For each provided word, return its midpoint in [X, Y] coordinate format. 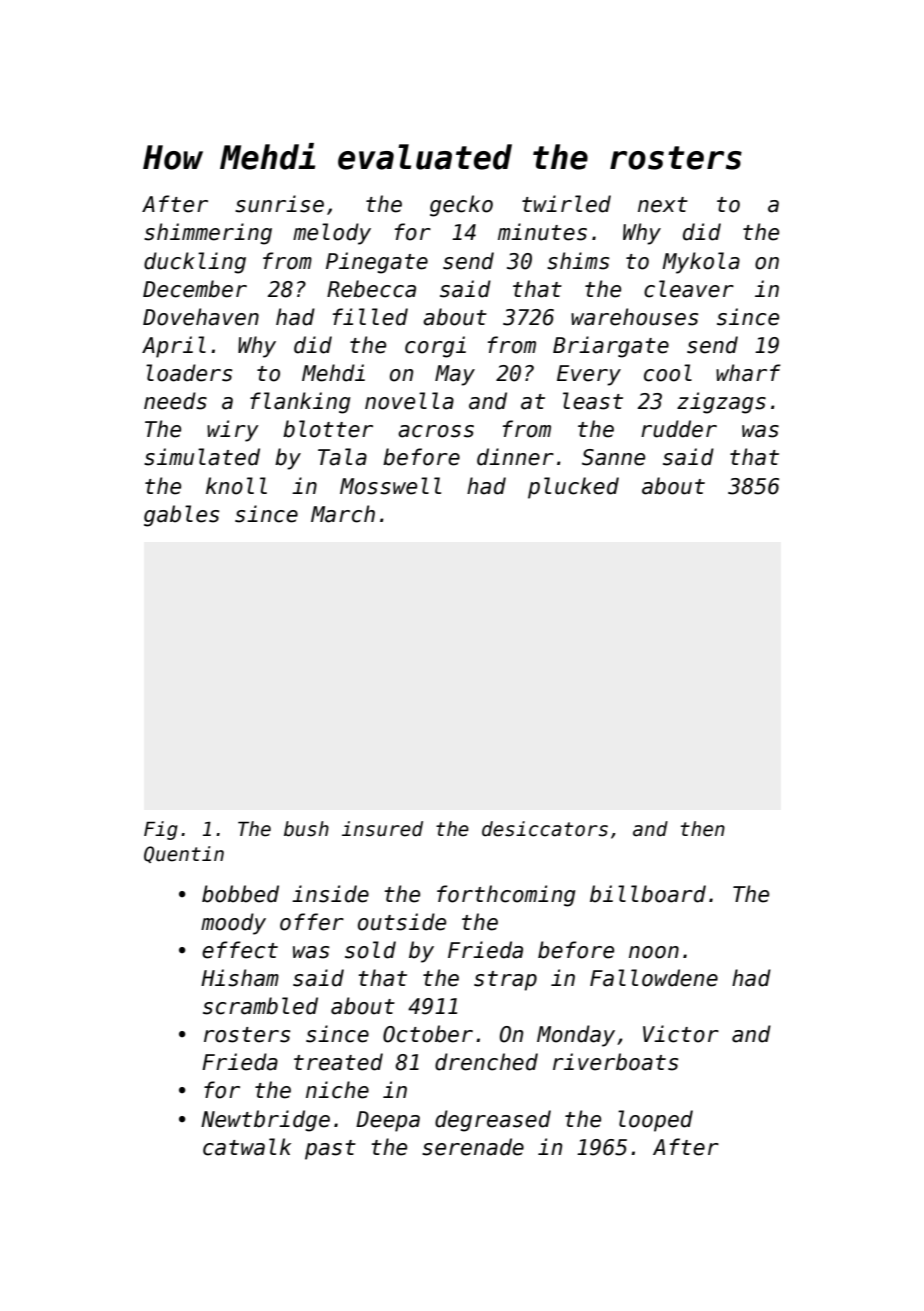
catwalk [247, 1147]
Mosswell [390, 486]
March [343, 514]
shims [578, 261]
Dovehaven [201, 317]
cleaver [689, 289]
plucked [573, 488]
